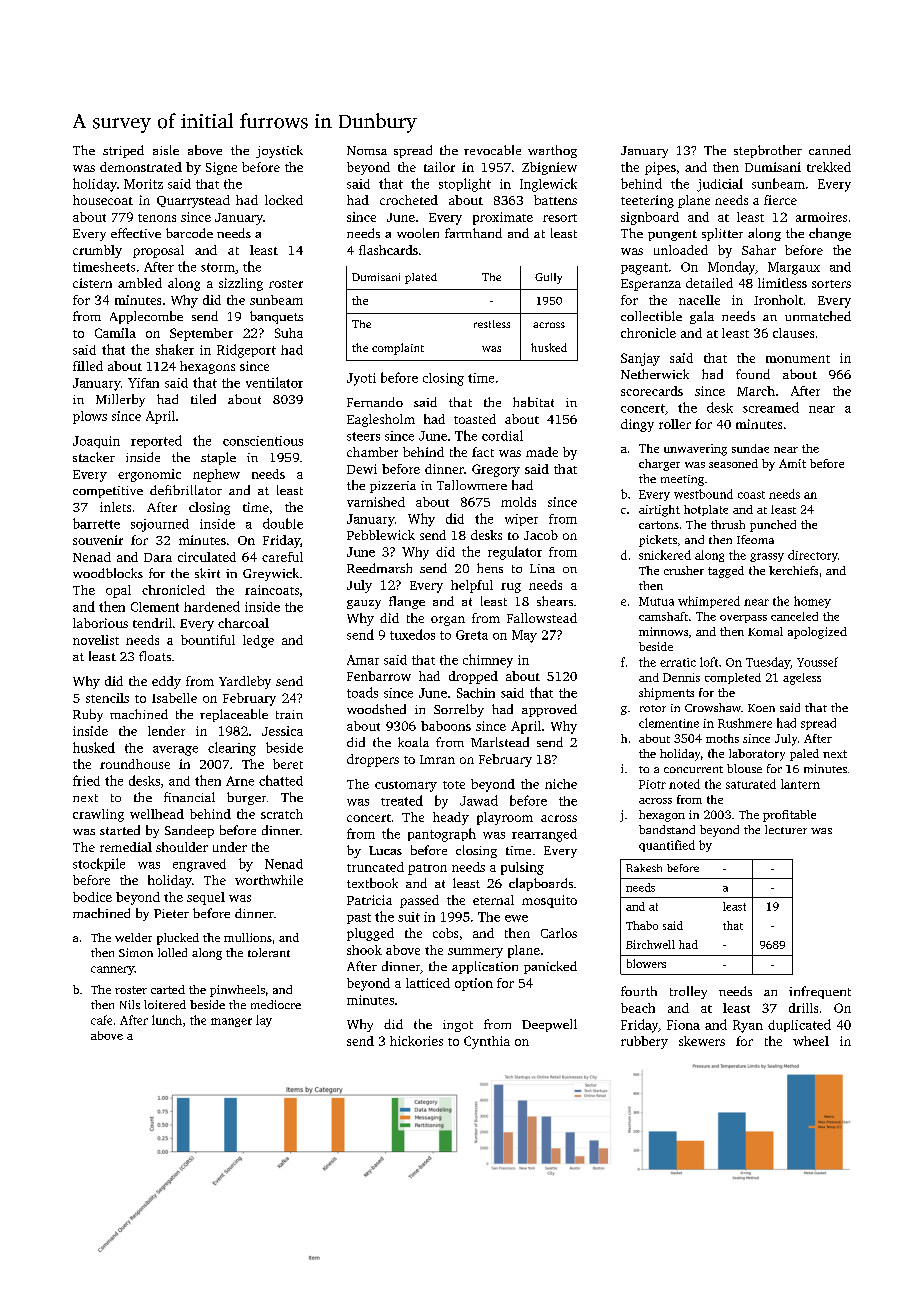  I want to click on conscientious, so click(263, 441).
